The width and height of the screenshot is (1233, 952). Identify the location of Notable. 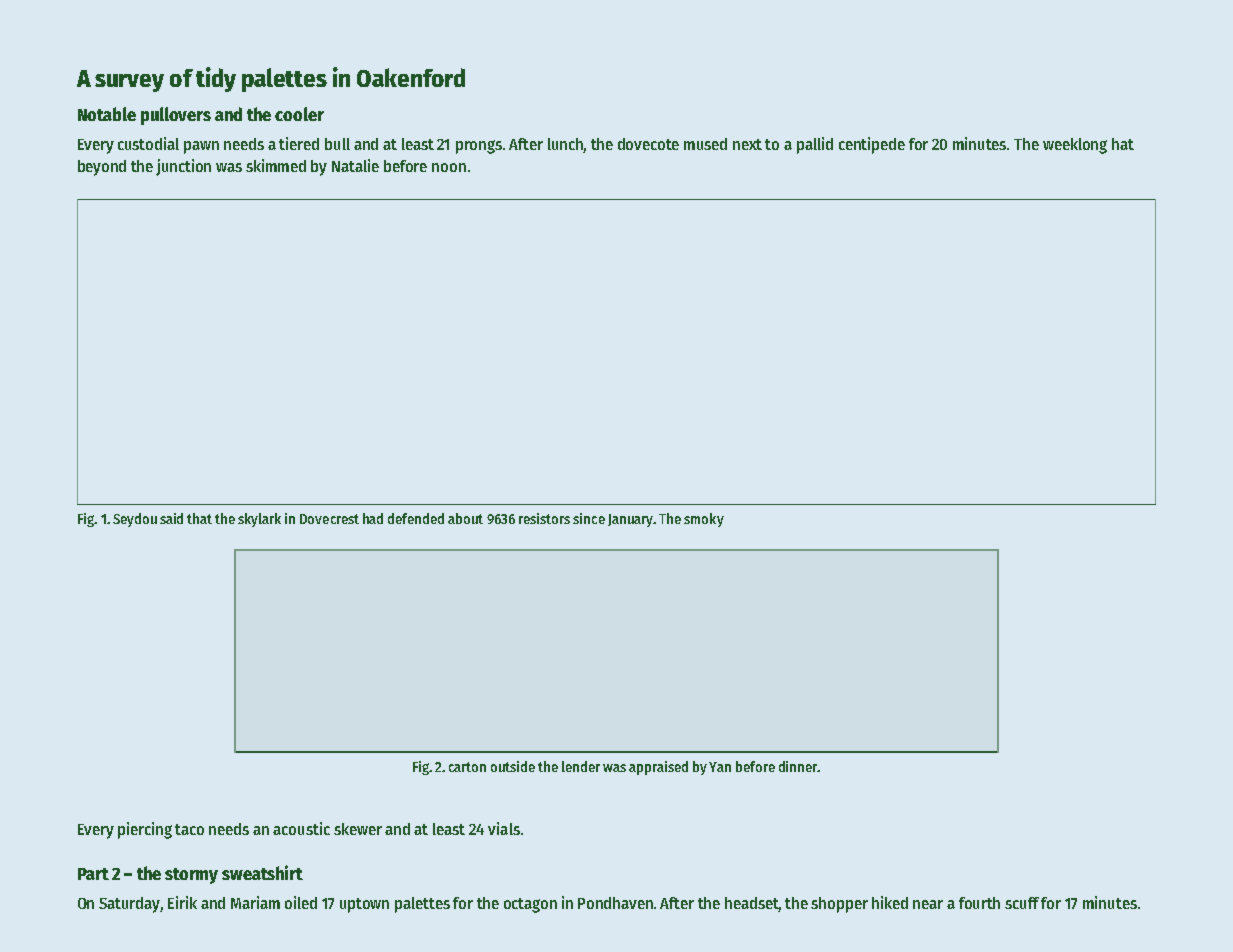
(107, 114).
